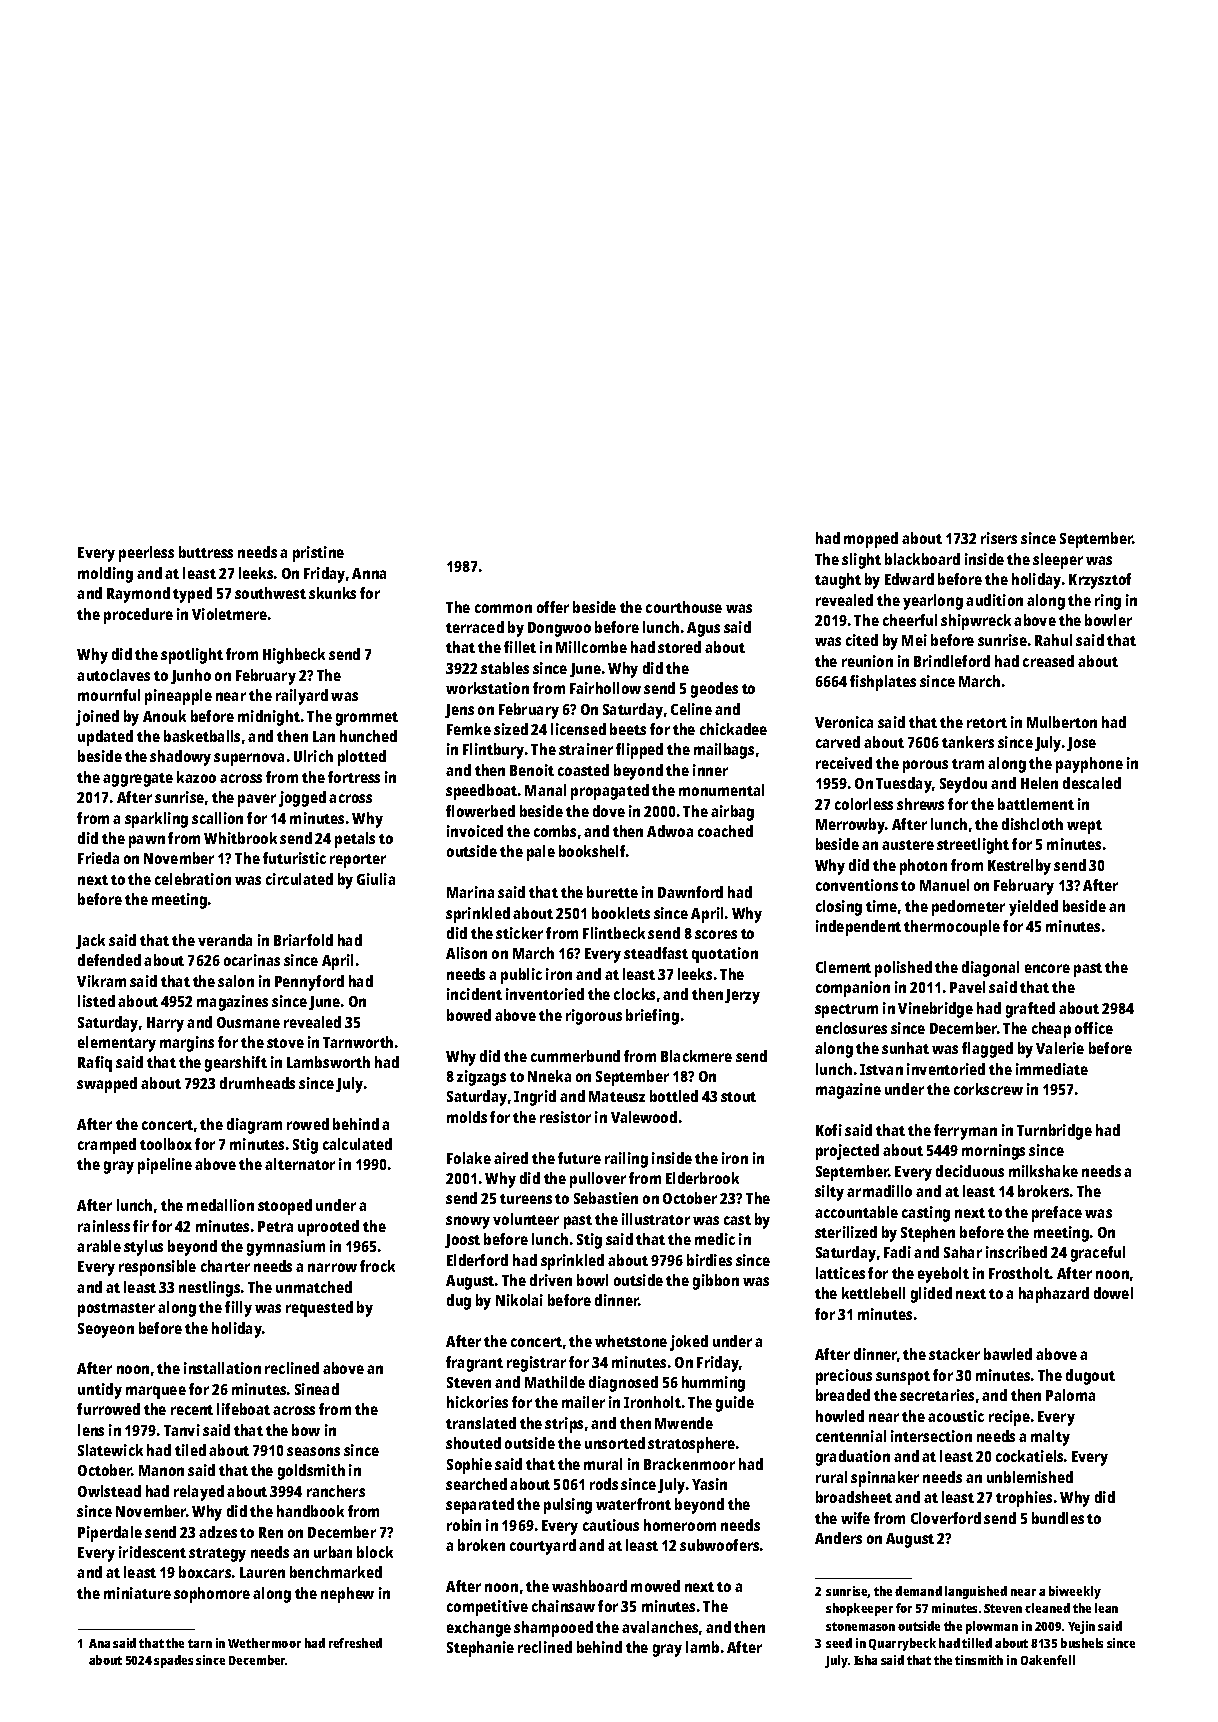 Image resolution: width=1218 pixels, height=1722 pixels. Describe the element at coordinates (526, 1219) in the screenshot. I see `volunteer` at that location.
